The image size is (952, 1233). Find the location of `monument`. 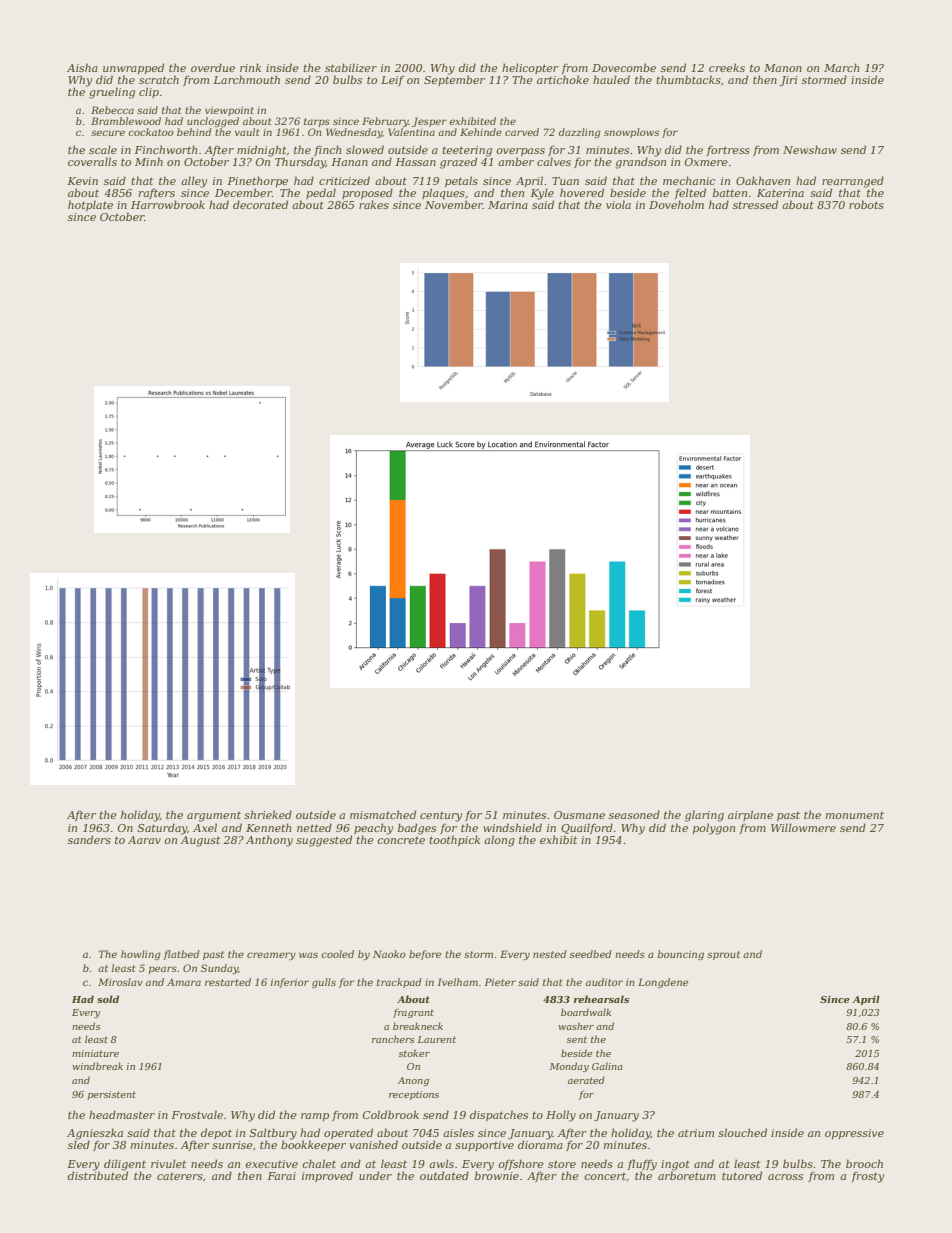

monument is located at coordinates (855, 815).
